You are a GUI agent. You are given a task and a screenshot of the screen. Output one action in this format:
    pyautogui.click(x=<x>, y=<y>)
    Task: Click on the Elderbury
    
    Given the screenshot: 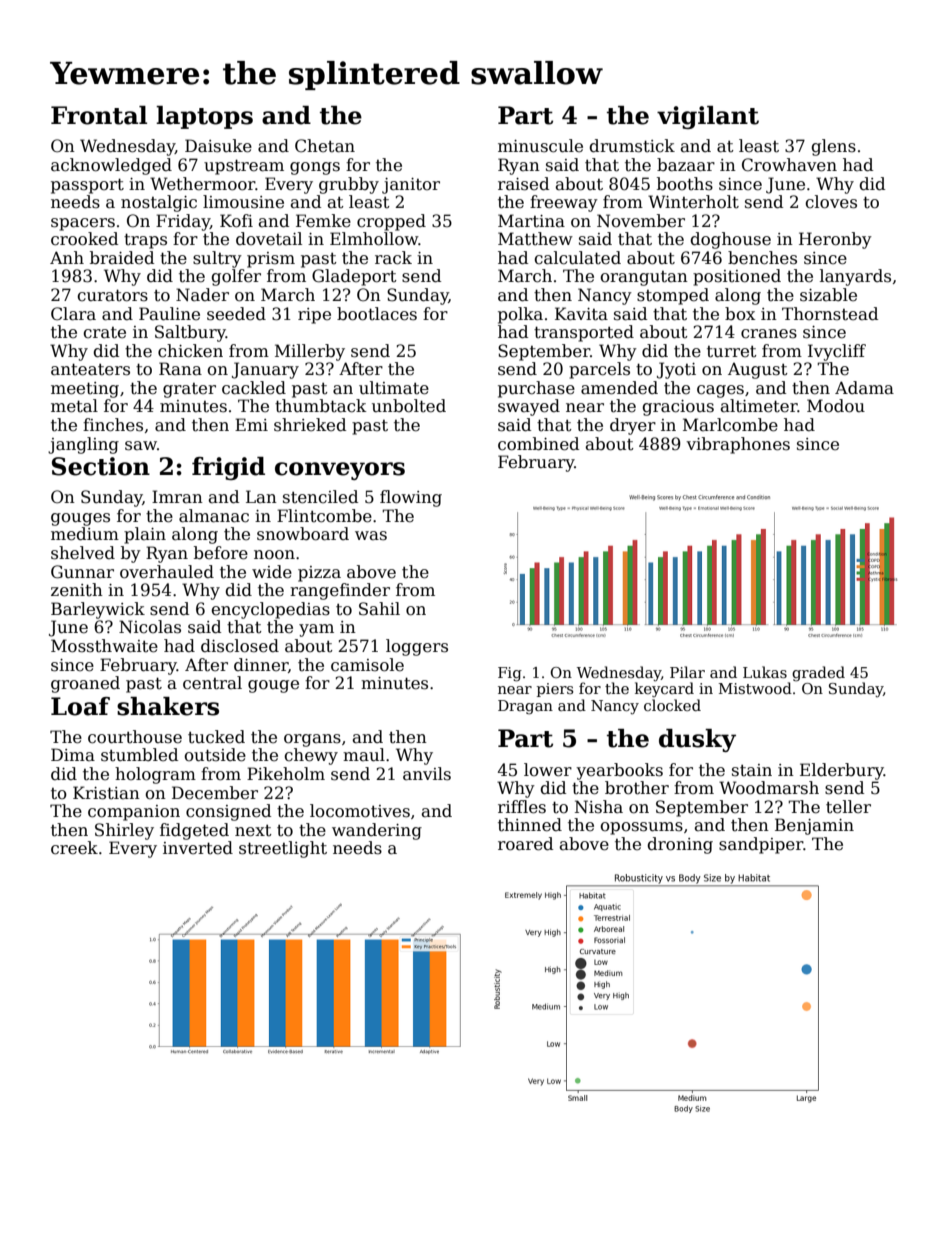 What is the action you would take?
    pyautogui.click(x=842, y=771)
